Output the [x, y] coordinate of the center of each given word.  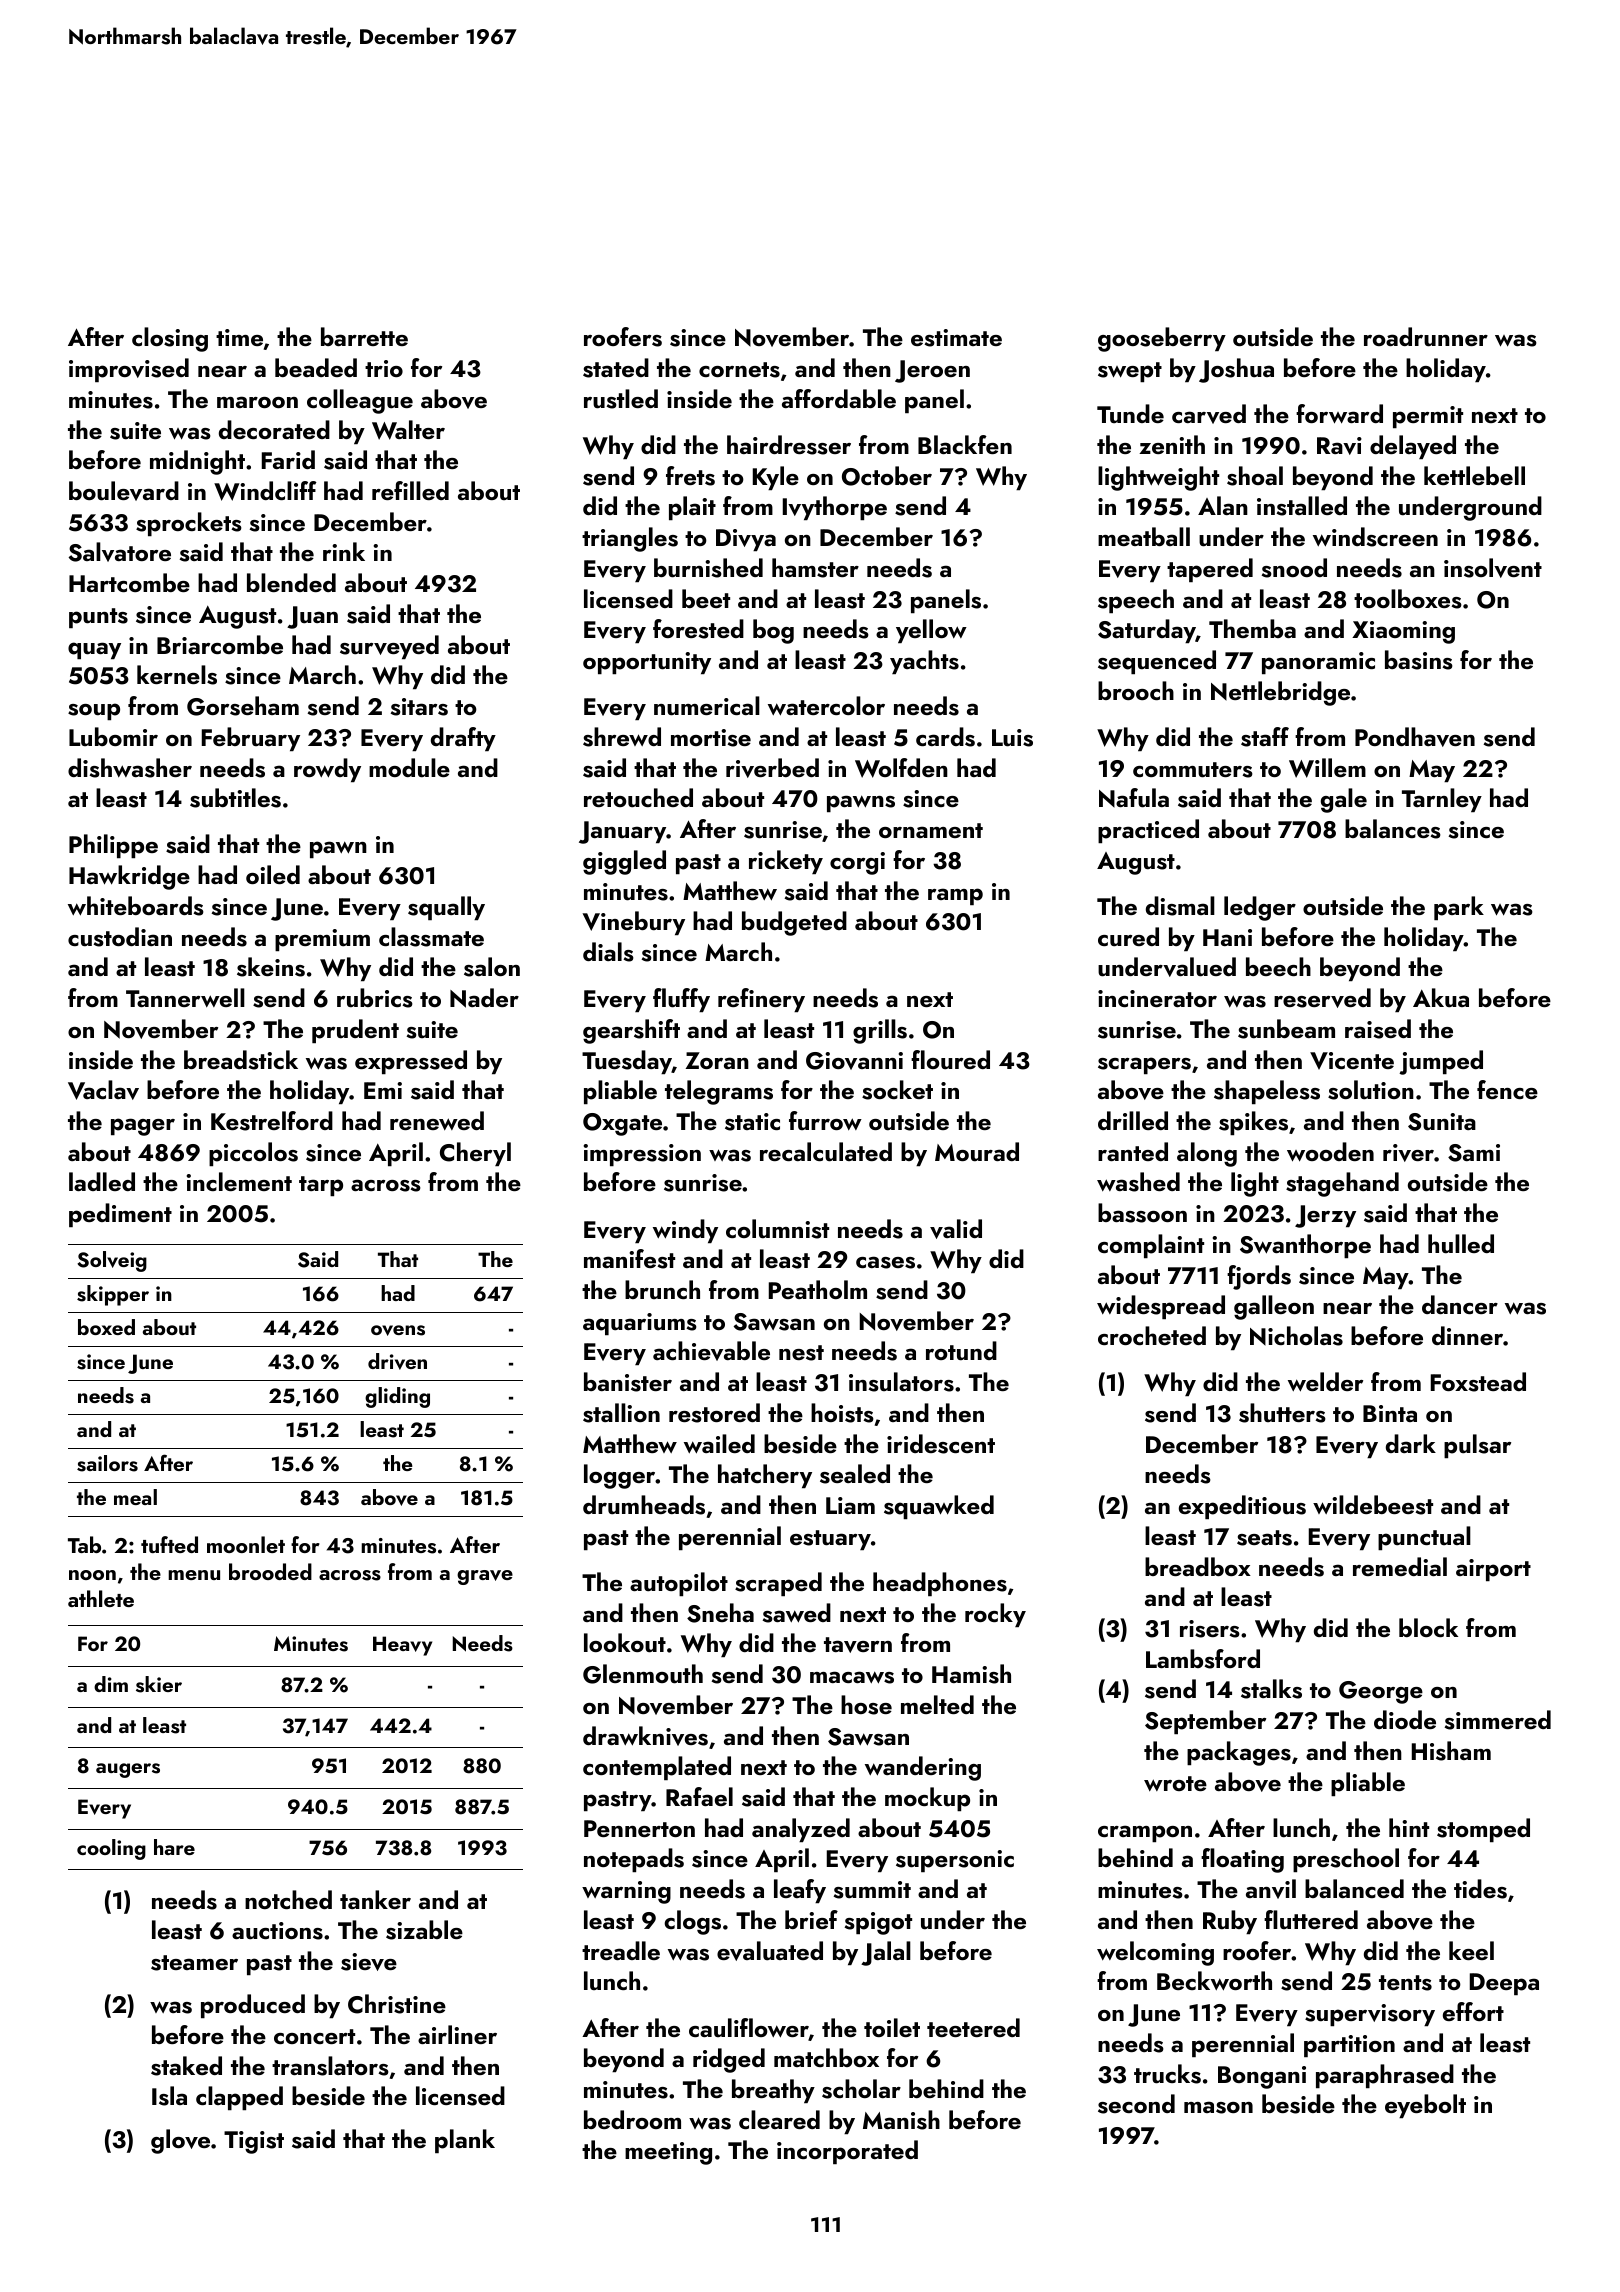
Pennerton [639, 1828]
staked [186, 2066]
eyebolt [1425, 2106]
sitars [419, 707]
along [1207, 1154]
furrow [825, 1120]
